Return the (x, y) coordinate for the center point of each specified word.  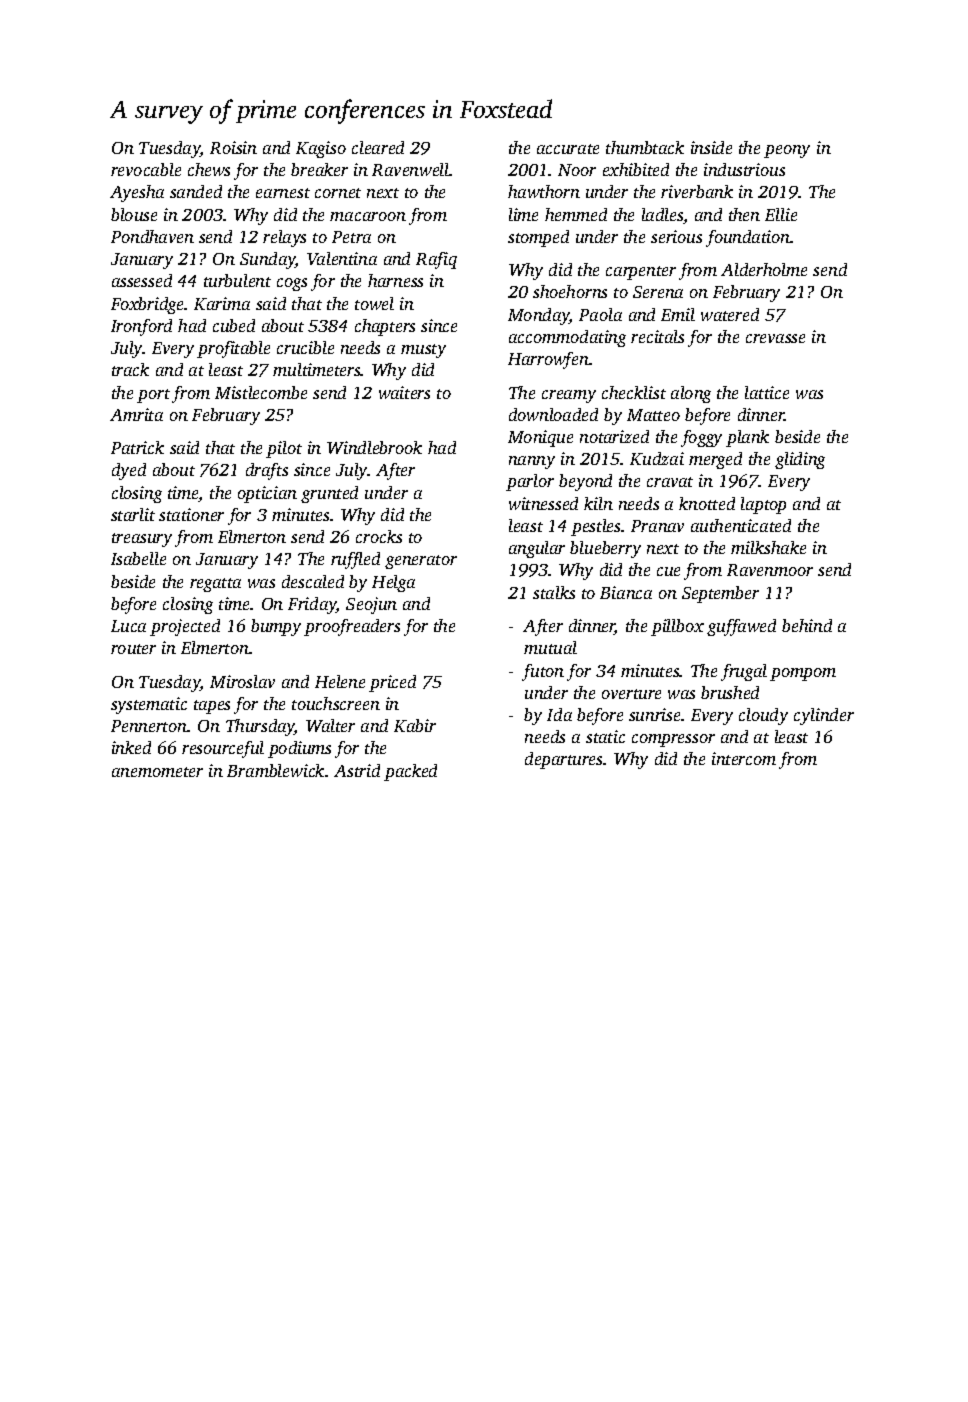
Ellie (781, 214)
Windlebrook (374, 447)
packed (410, 772)
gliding (800, 460)
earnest (283, 193)
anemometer (157, 772)
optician (267, 494)
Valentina (342, 258)
